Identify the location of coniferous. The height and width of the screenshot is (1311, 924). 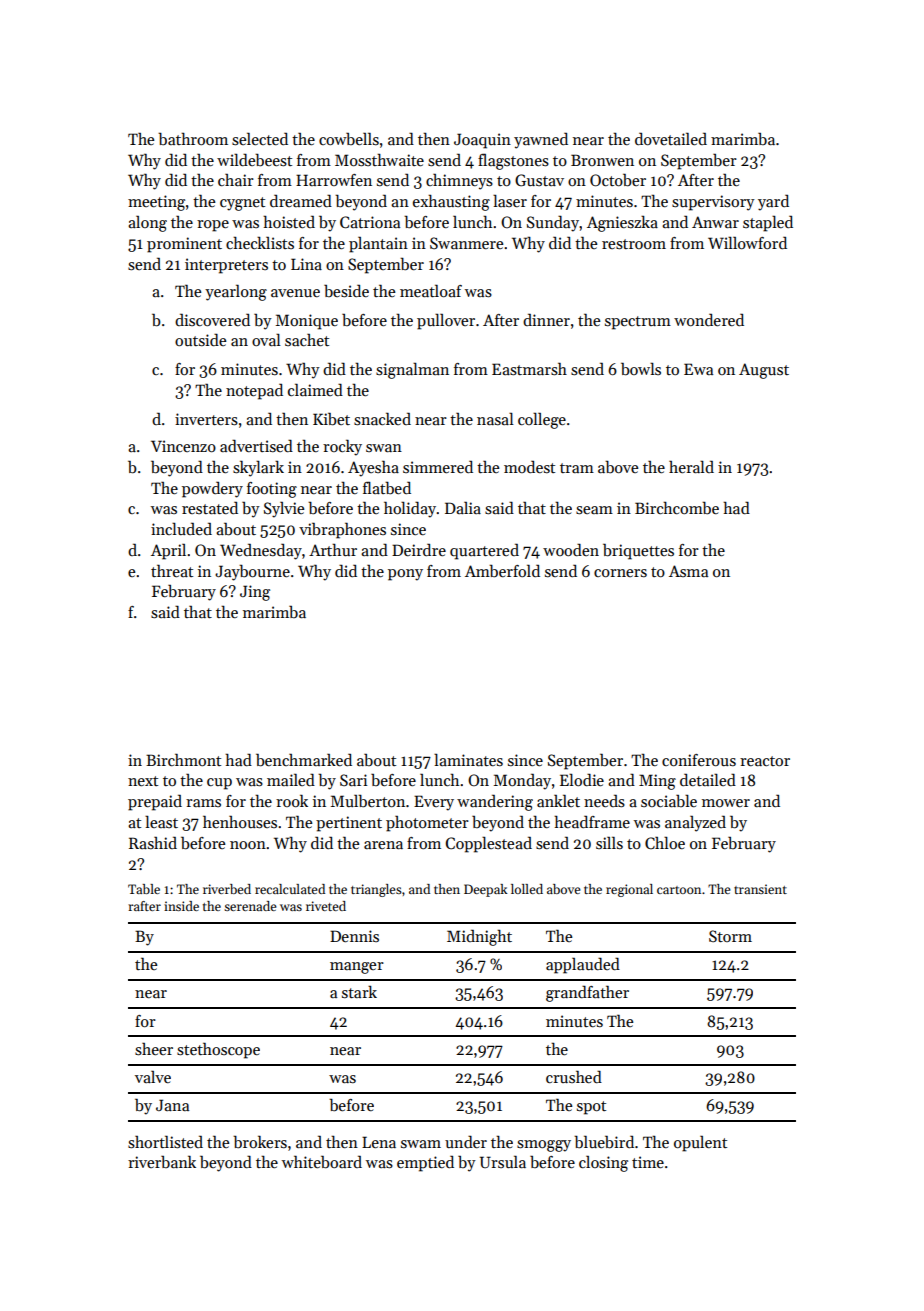
(699, 760).
